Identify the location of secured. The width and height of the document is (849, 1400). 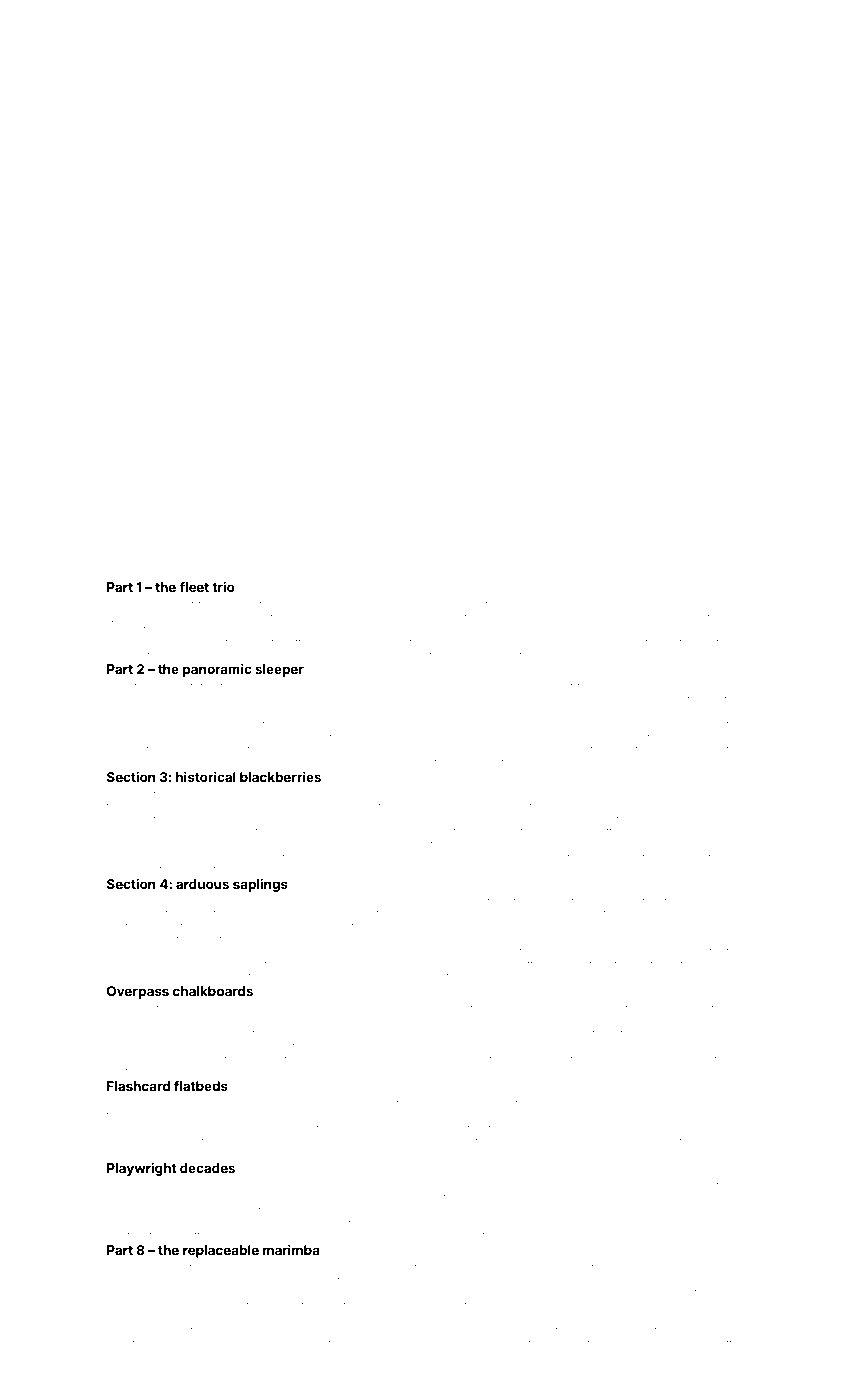
(382, 605).
